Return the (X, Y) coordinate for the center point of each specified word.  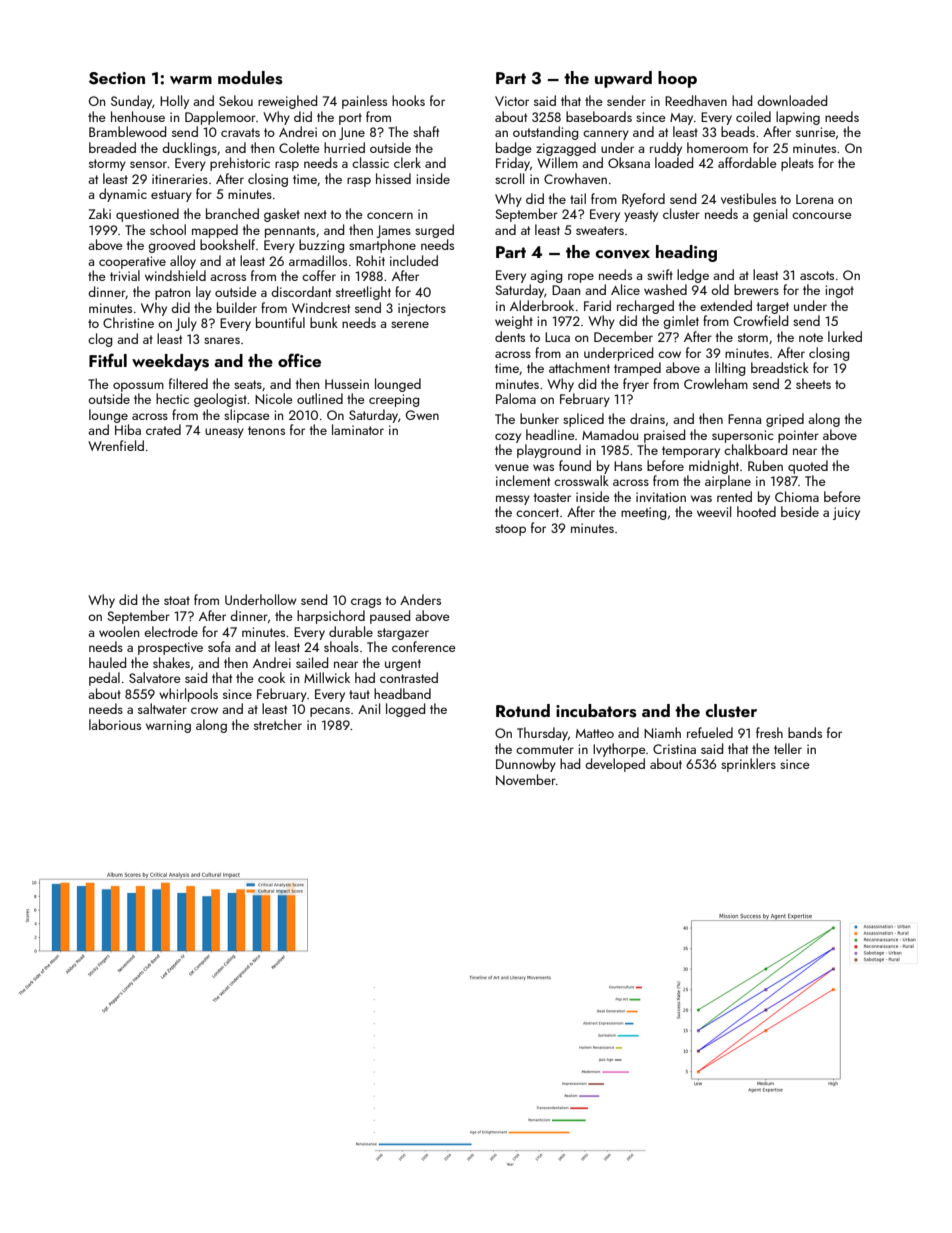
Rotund (523, 710)
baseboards (599, 116)
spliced (583, 420)
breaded (112, 147)
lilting (730, 369)
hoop (677, 79)
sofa (219, 646)
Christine (128, 322)
